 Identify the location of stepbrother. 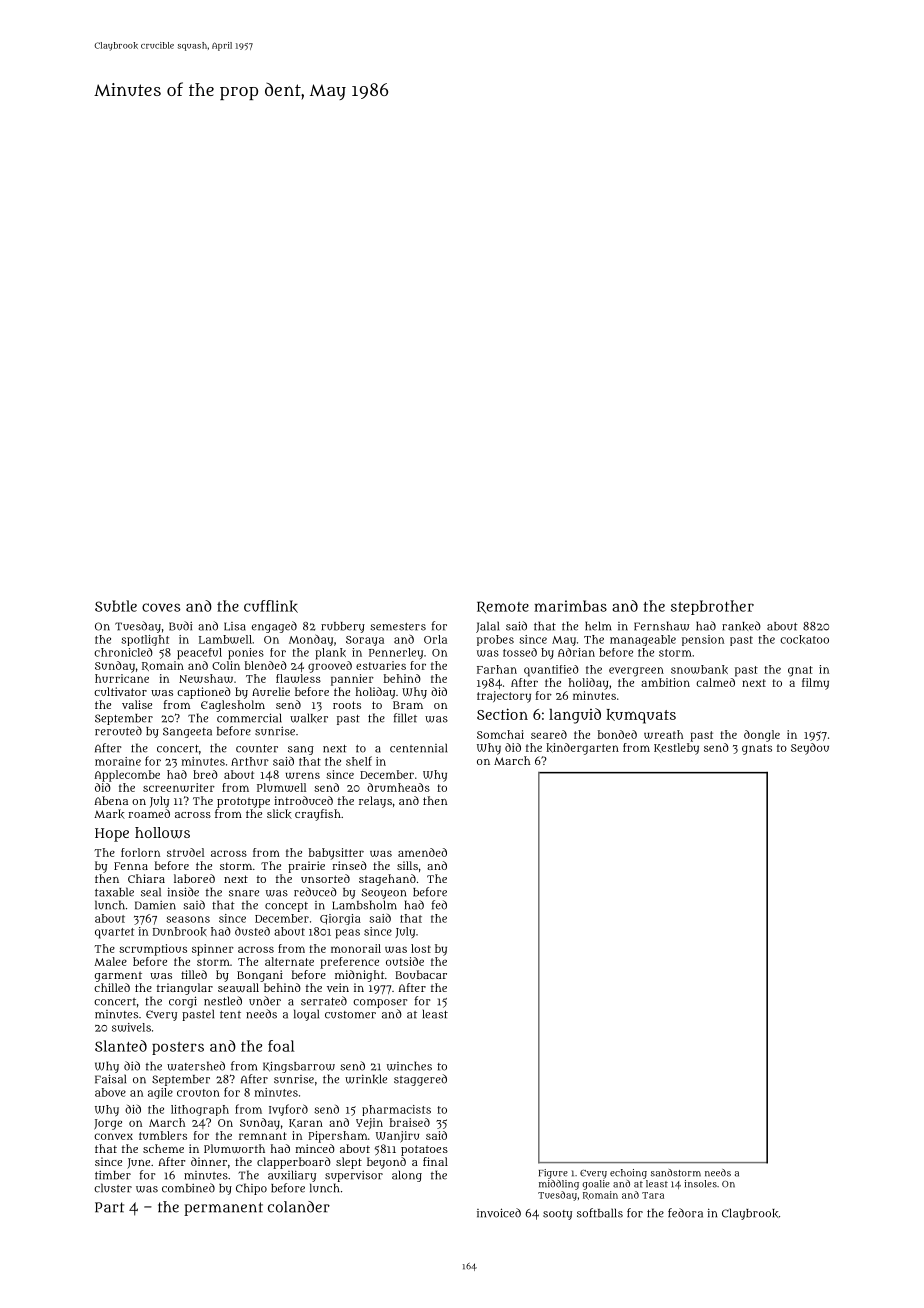
(712, 607).
